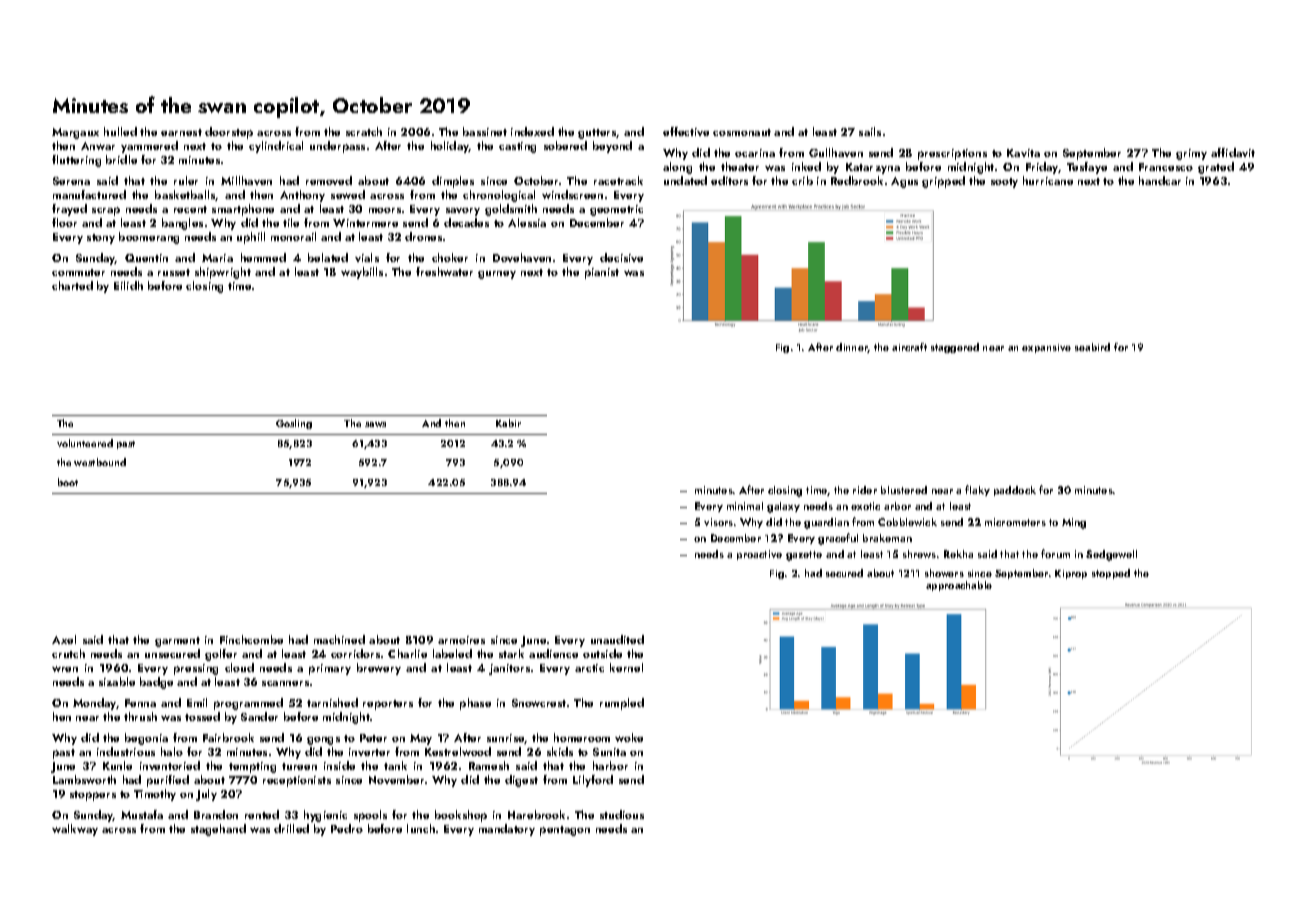  What do you see at coordinates (565, 831) in the screenshot?
I see `pentagon` at bounding box center [565, 831].
